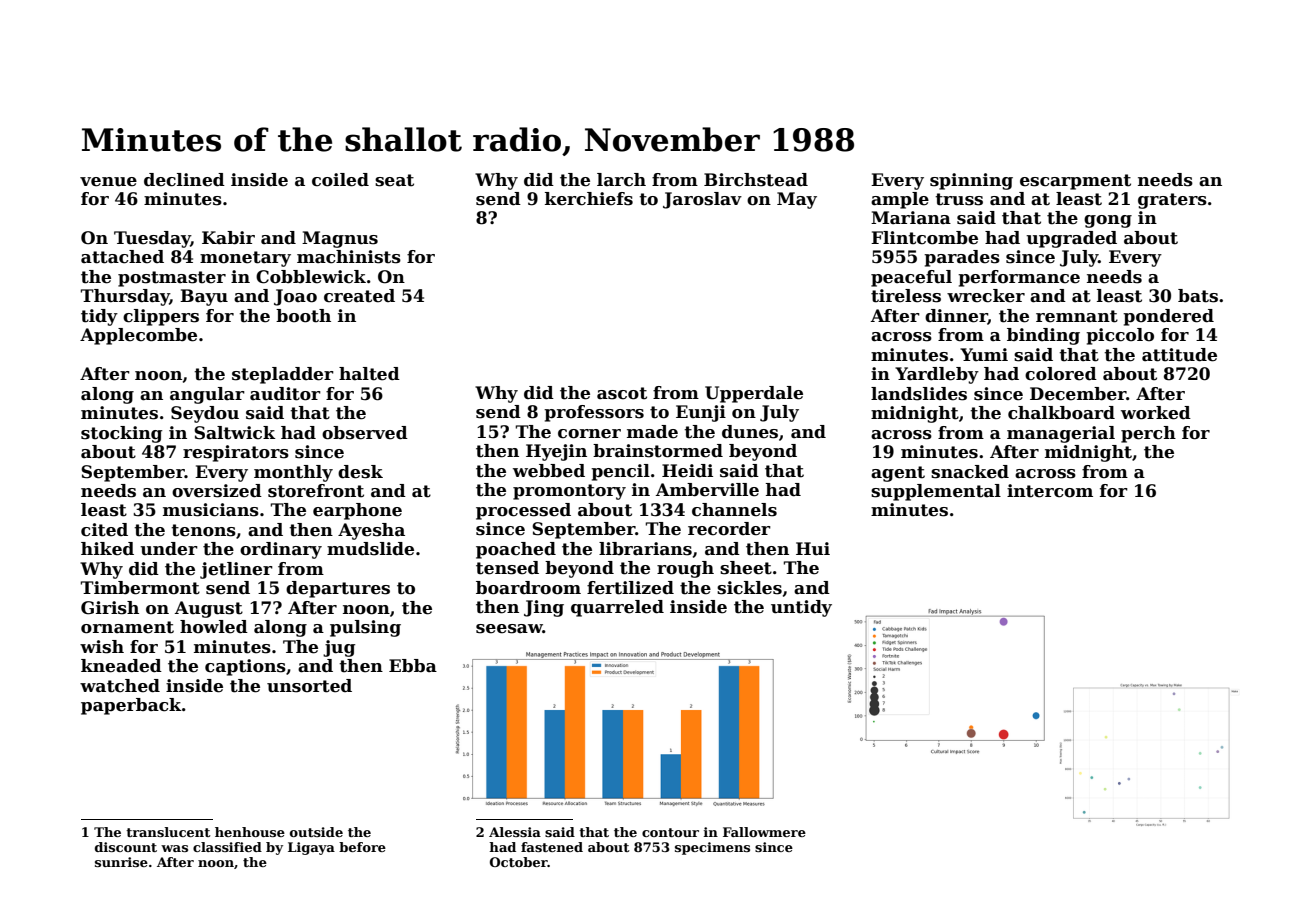 The image size is (1308, 924). Describe the element at coordinates (552, 847) in the screenshot. I see `fastened` at that location.
